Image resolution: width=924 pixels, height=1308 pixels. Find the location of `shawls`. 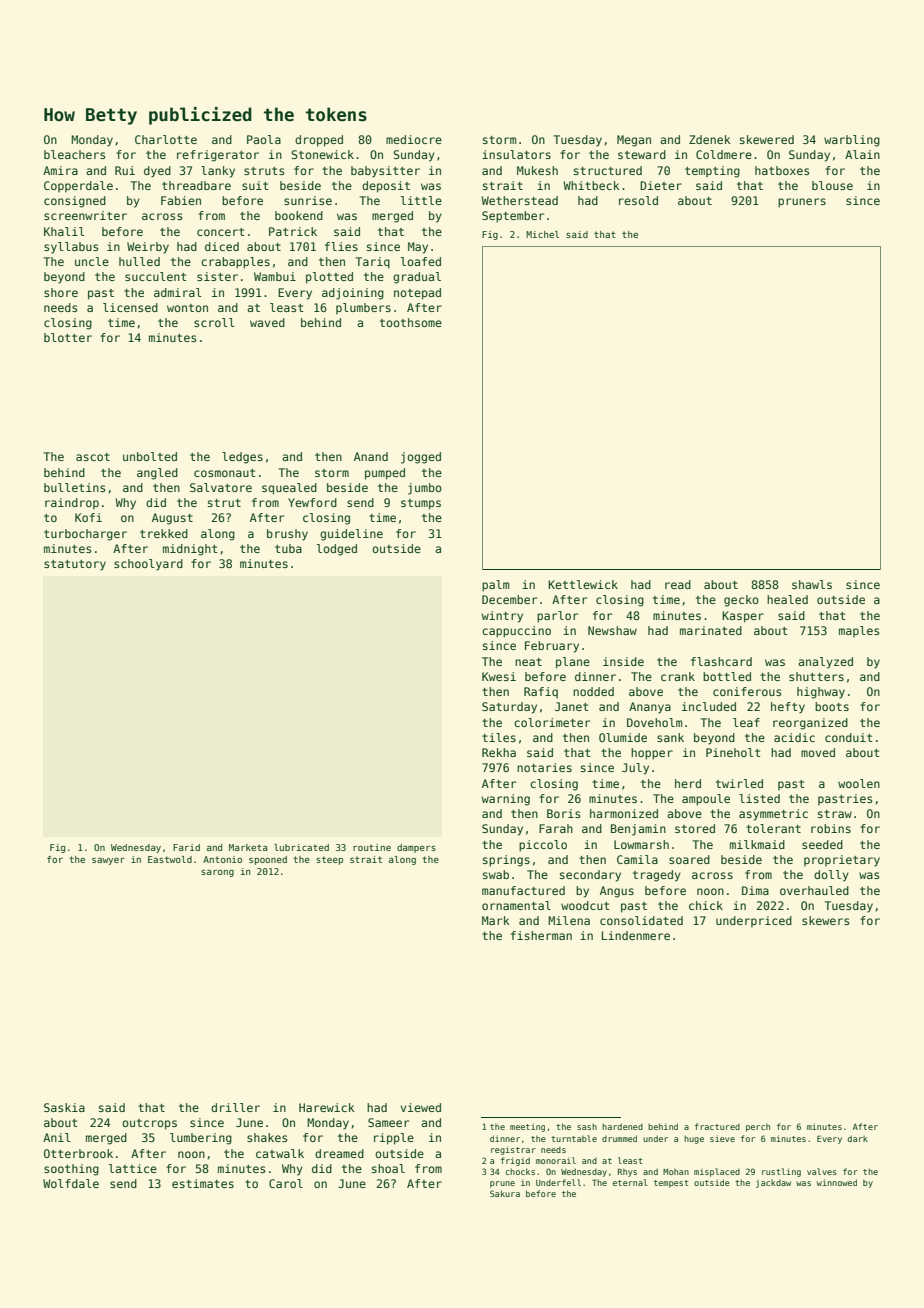

shawls is located at coordinates (812, 584).
